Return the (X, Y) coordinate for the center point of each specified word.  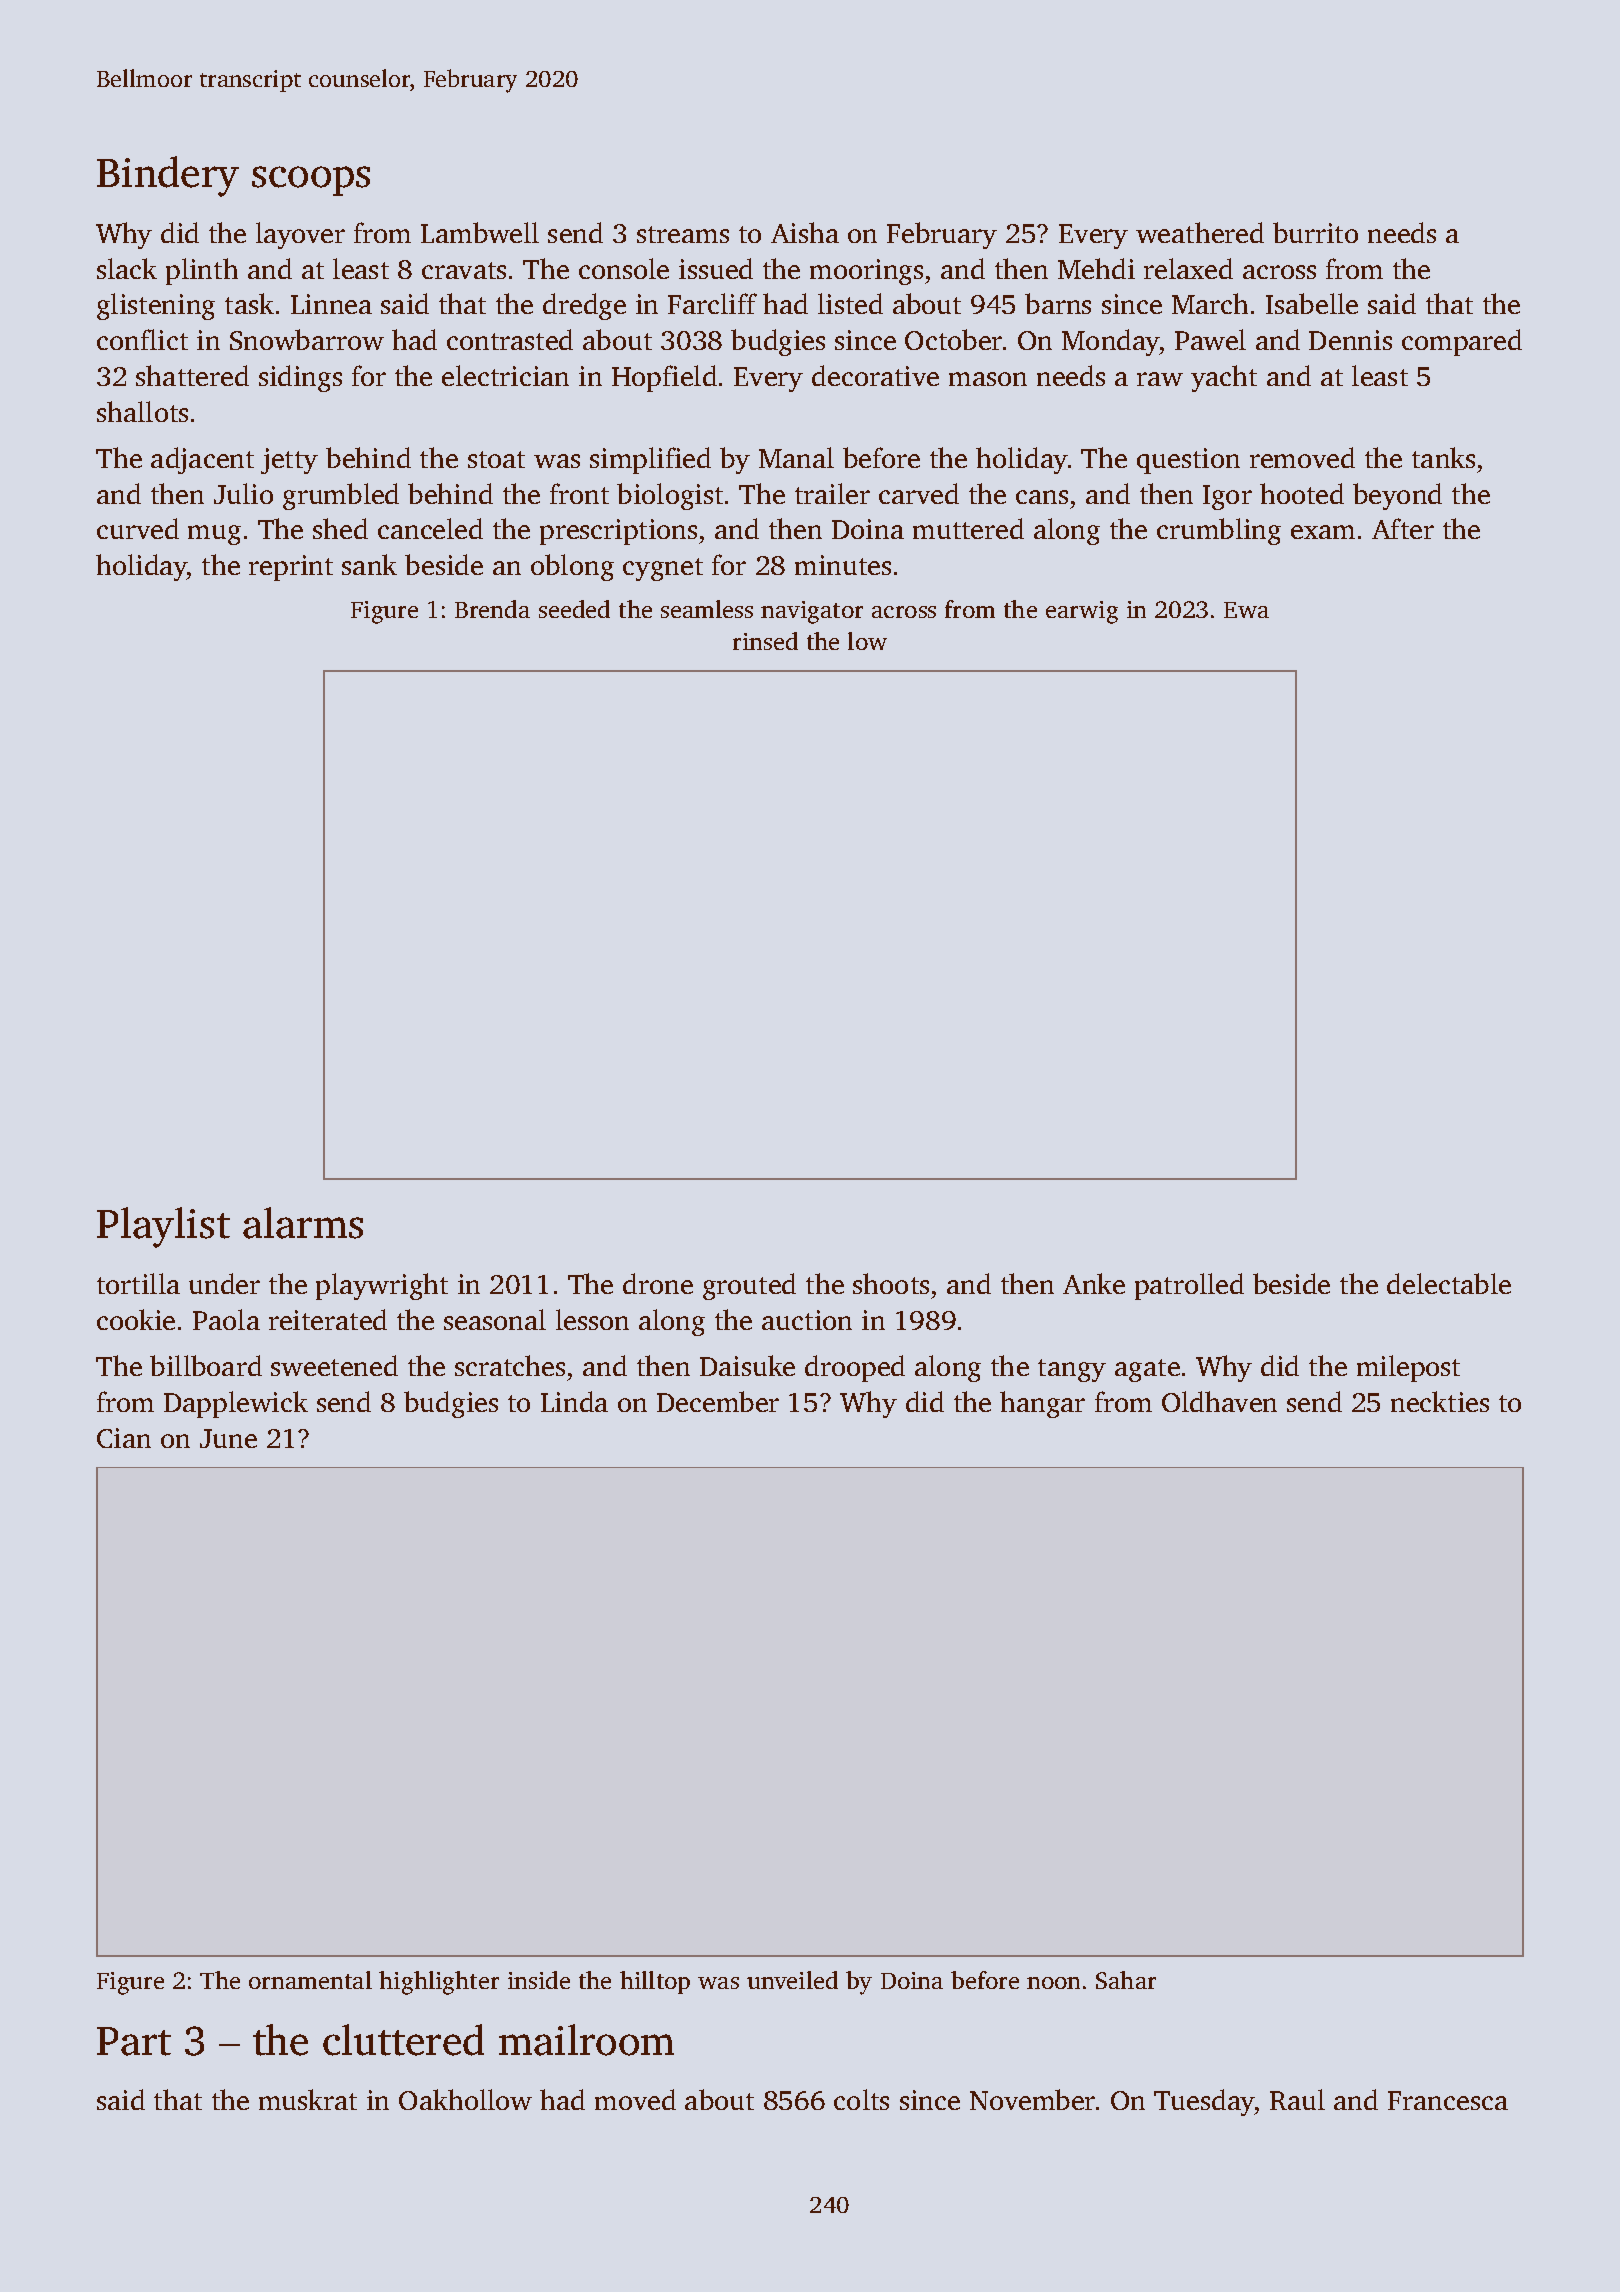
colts (861, 2099)
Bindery (168, 176)
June (228, 1438)
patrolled (1189, 1286)
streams (683, 234)
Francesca (1448, 2100)
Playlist (163, 1227)
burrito (1315, 232)
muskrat (308, 2099)
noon (1053, 1983)
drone (658, 1283)
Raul (1297, 2099)
